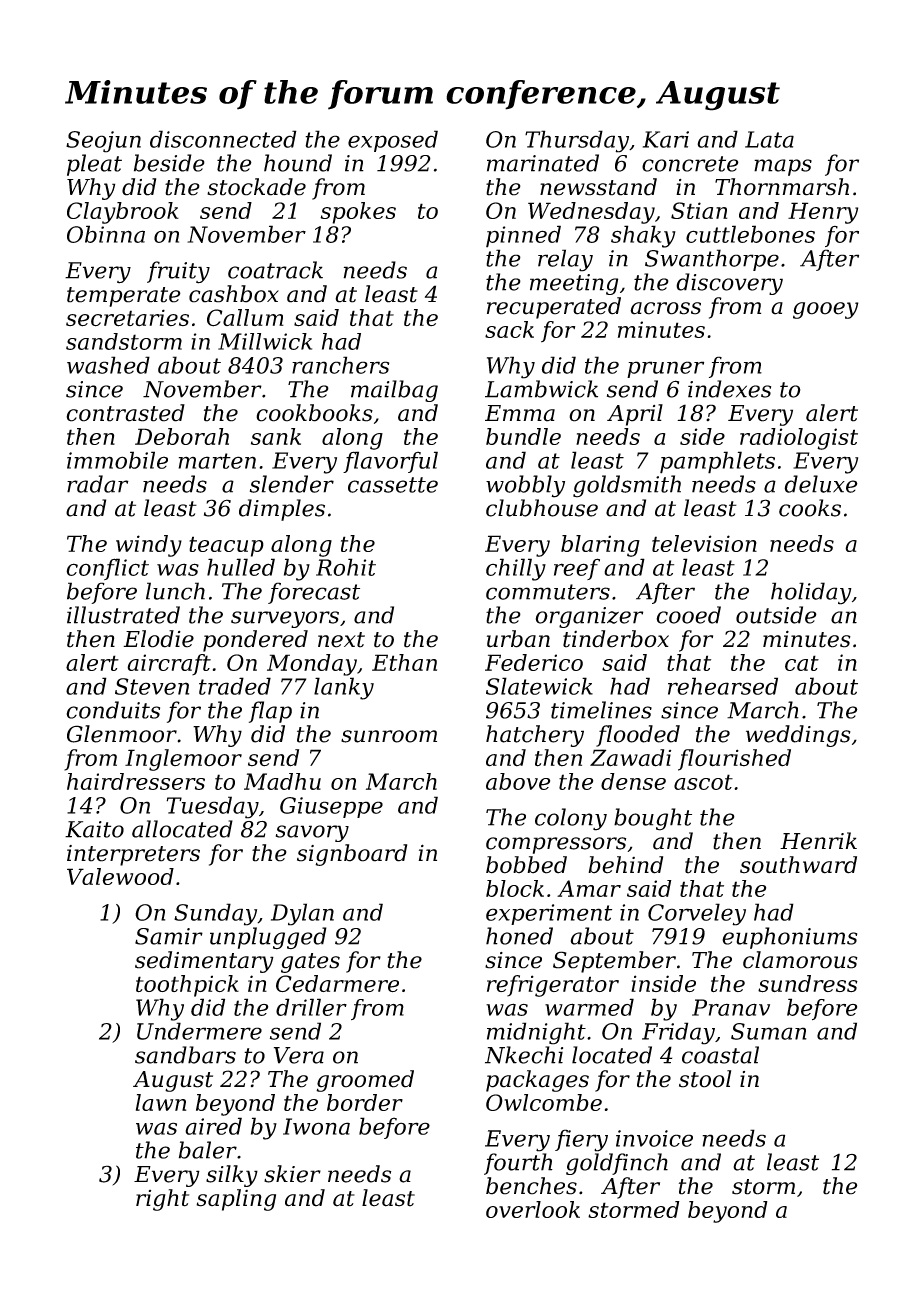  What do you see at coordinates (217, 461) in the screenshot?
I see `marten` at bounding box center [217, 461].
